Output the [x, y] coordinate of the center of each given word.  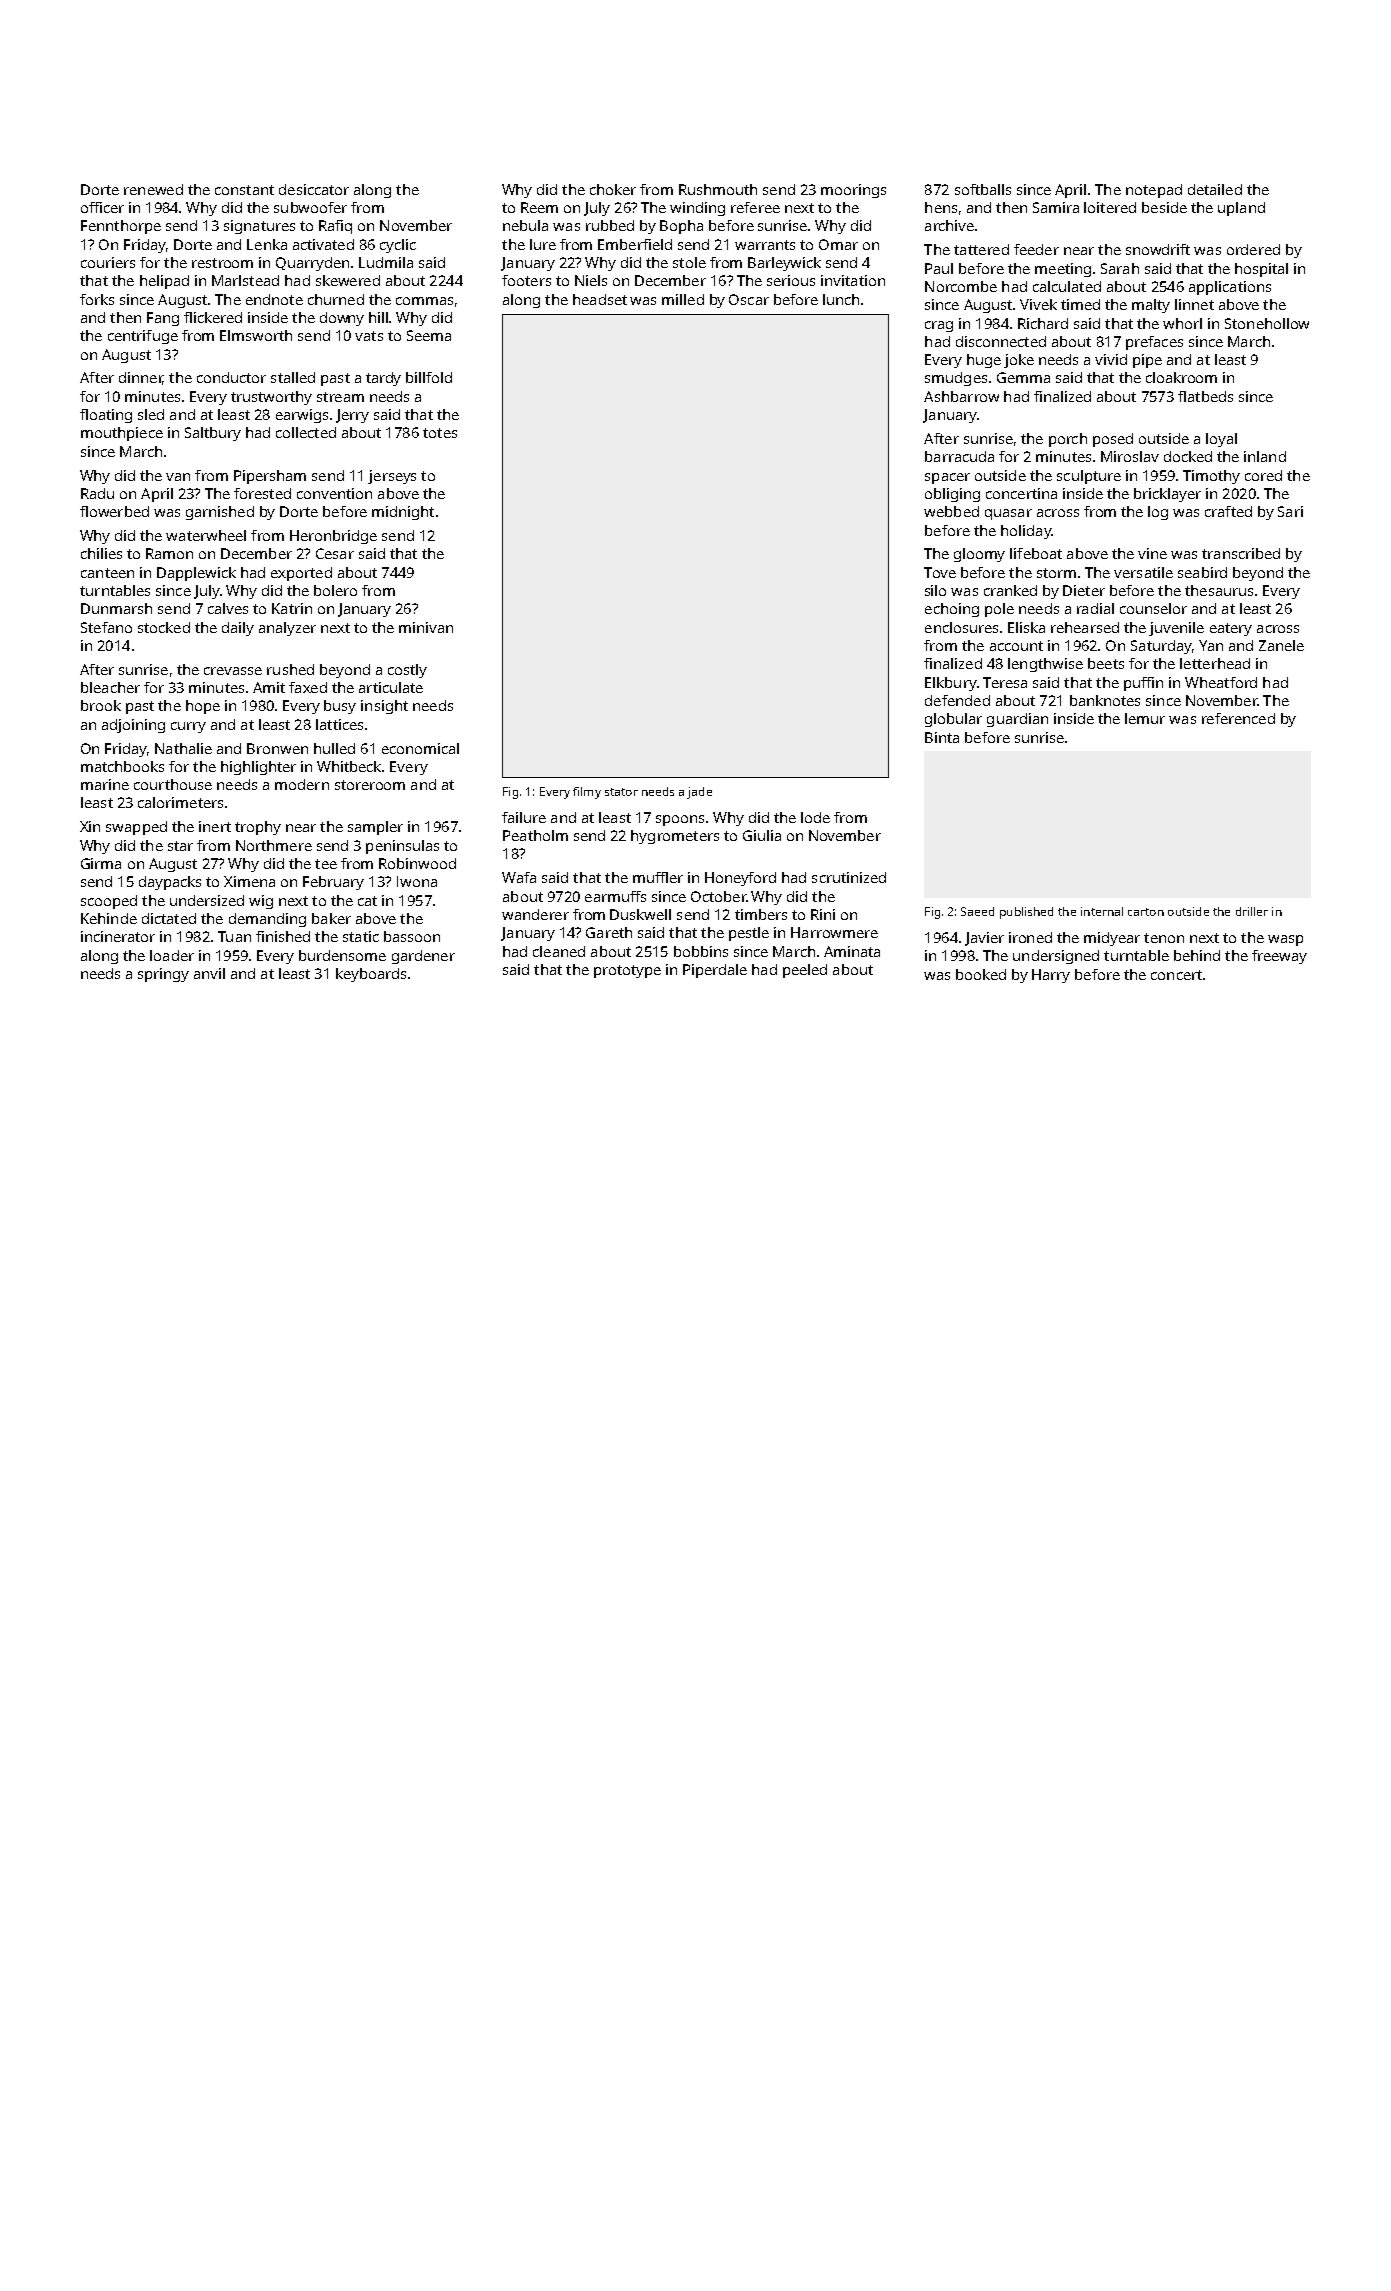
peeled [805, 971]
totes [440, 433]
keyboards [371, 975]
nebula [525, 225]
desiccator [314, 189]
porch [1068, 440]
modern [302, 784]
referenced [1238, 718]
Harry [1051, 976]
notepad [1154, 191]
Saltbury [213, 434]
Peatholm [535, 835]
